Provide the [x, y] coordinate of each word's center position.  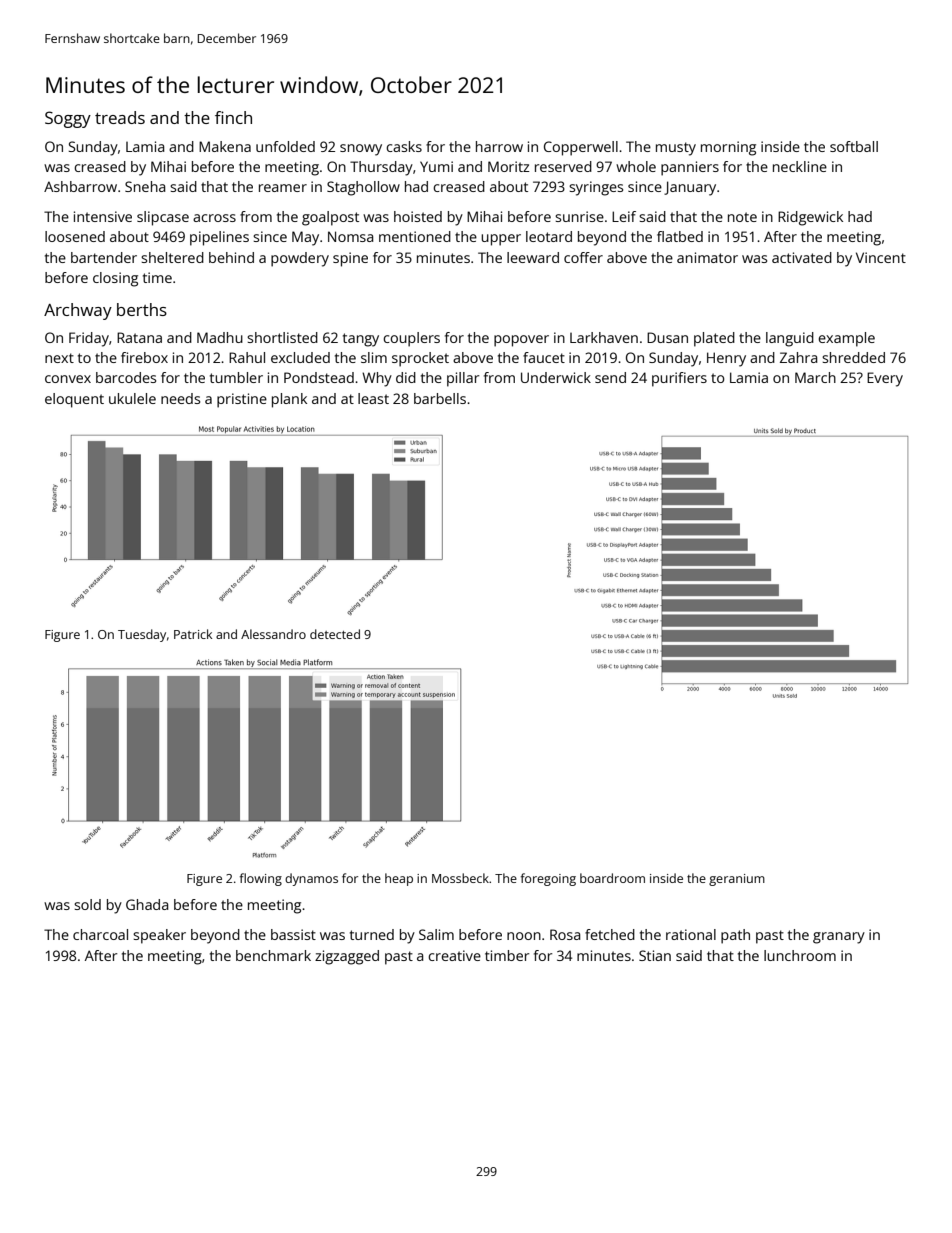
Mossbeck [460, 878]
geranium [737, 880]
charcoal [100, 934]
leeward [533, 257]
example [846, 339]
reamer [283, 188]
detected [335, 634]
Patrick [193, 634]
